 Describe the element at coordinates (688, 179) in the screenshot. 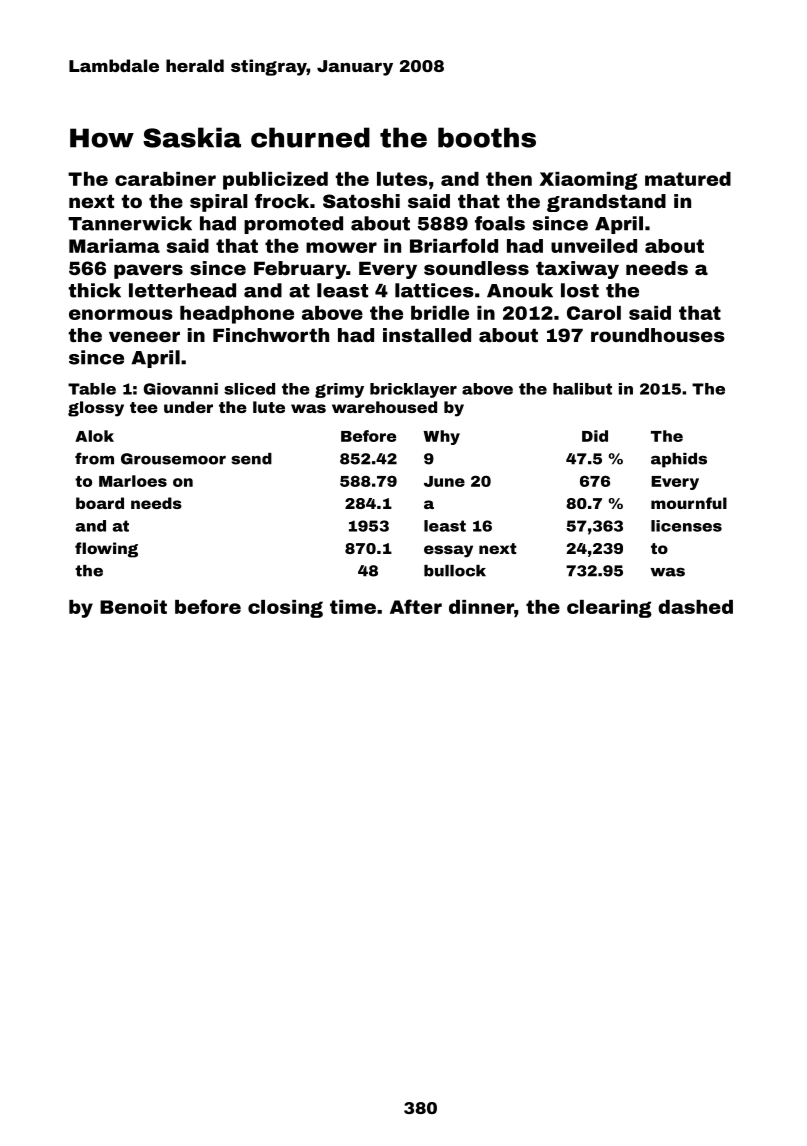

I see `matured` at that location.
